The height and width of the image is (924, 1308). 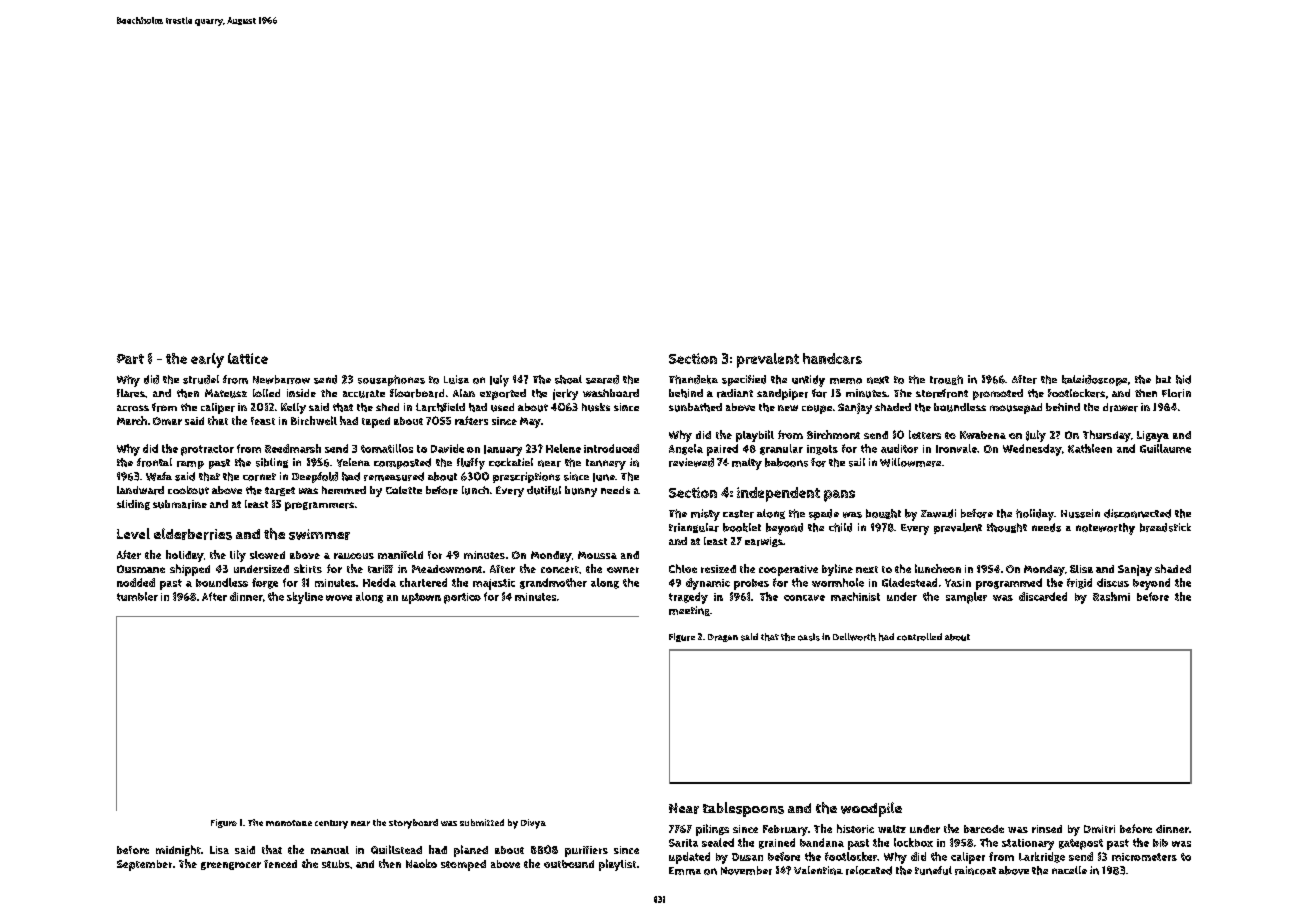 I want to click on Emma, so click(x=685, y=871).
